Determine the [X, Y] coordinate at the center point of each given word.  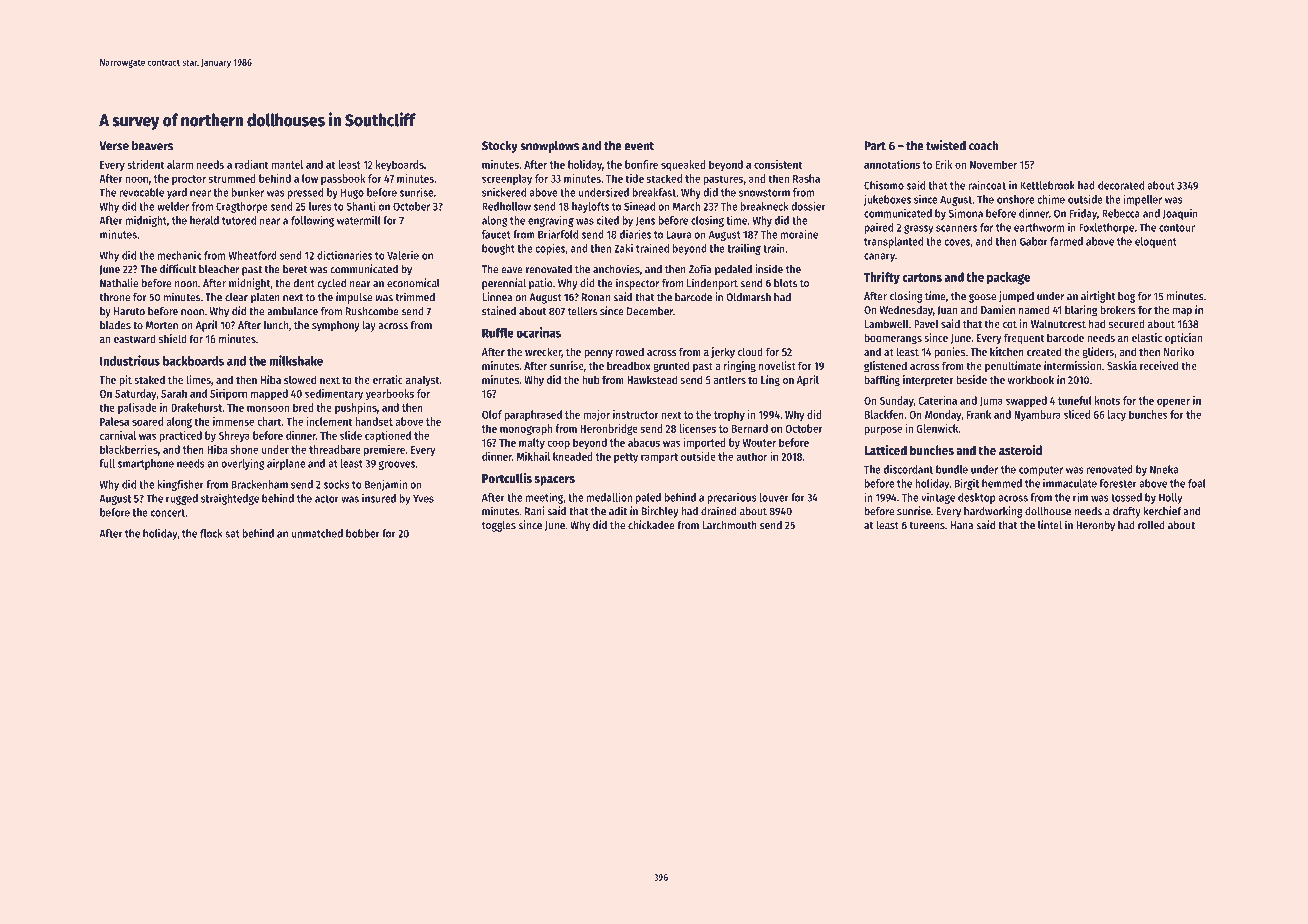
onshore [1015, 199]
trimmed [415, 297]
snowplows [549, 146]
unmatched [317, 533]
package [1008, 278]
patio [541, 284]
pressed [305, 193]
